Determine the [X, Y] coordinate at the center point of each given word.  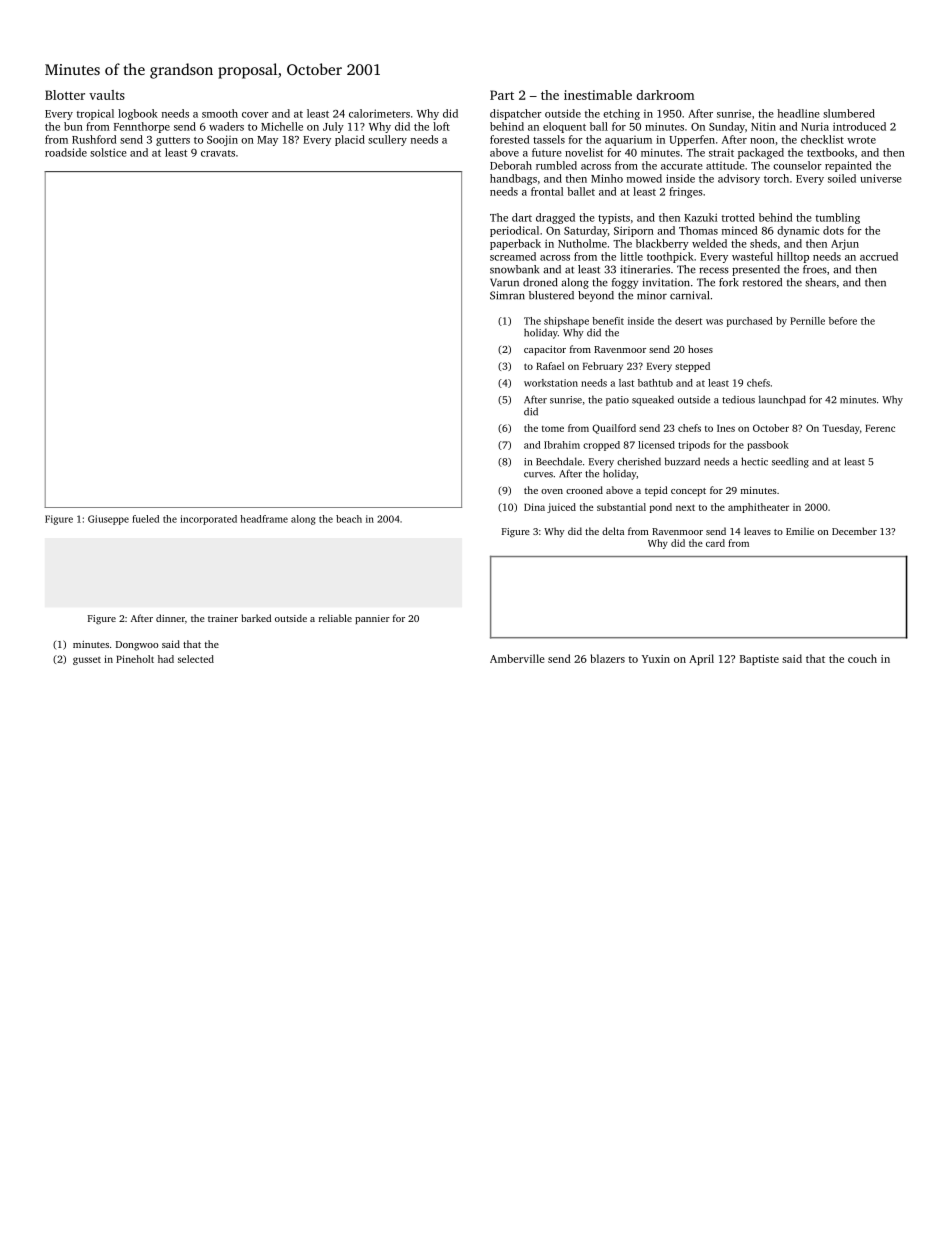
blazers [608, 658]
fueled [145, 519]
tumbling [838, 218]
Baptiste [759, 660]
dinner [170, 618]
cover [255, 115]
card [715, 543]
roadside [66, 152]
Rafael [550, 366]
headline [798, 113]
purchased [750, 322]
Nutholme [582, 243]
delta [613, 531]
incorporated [208, 520]
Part [502, 95]
